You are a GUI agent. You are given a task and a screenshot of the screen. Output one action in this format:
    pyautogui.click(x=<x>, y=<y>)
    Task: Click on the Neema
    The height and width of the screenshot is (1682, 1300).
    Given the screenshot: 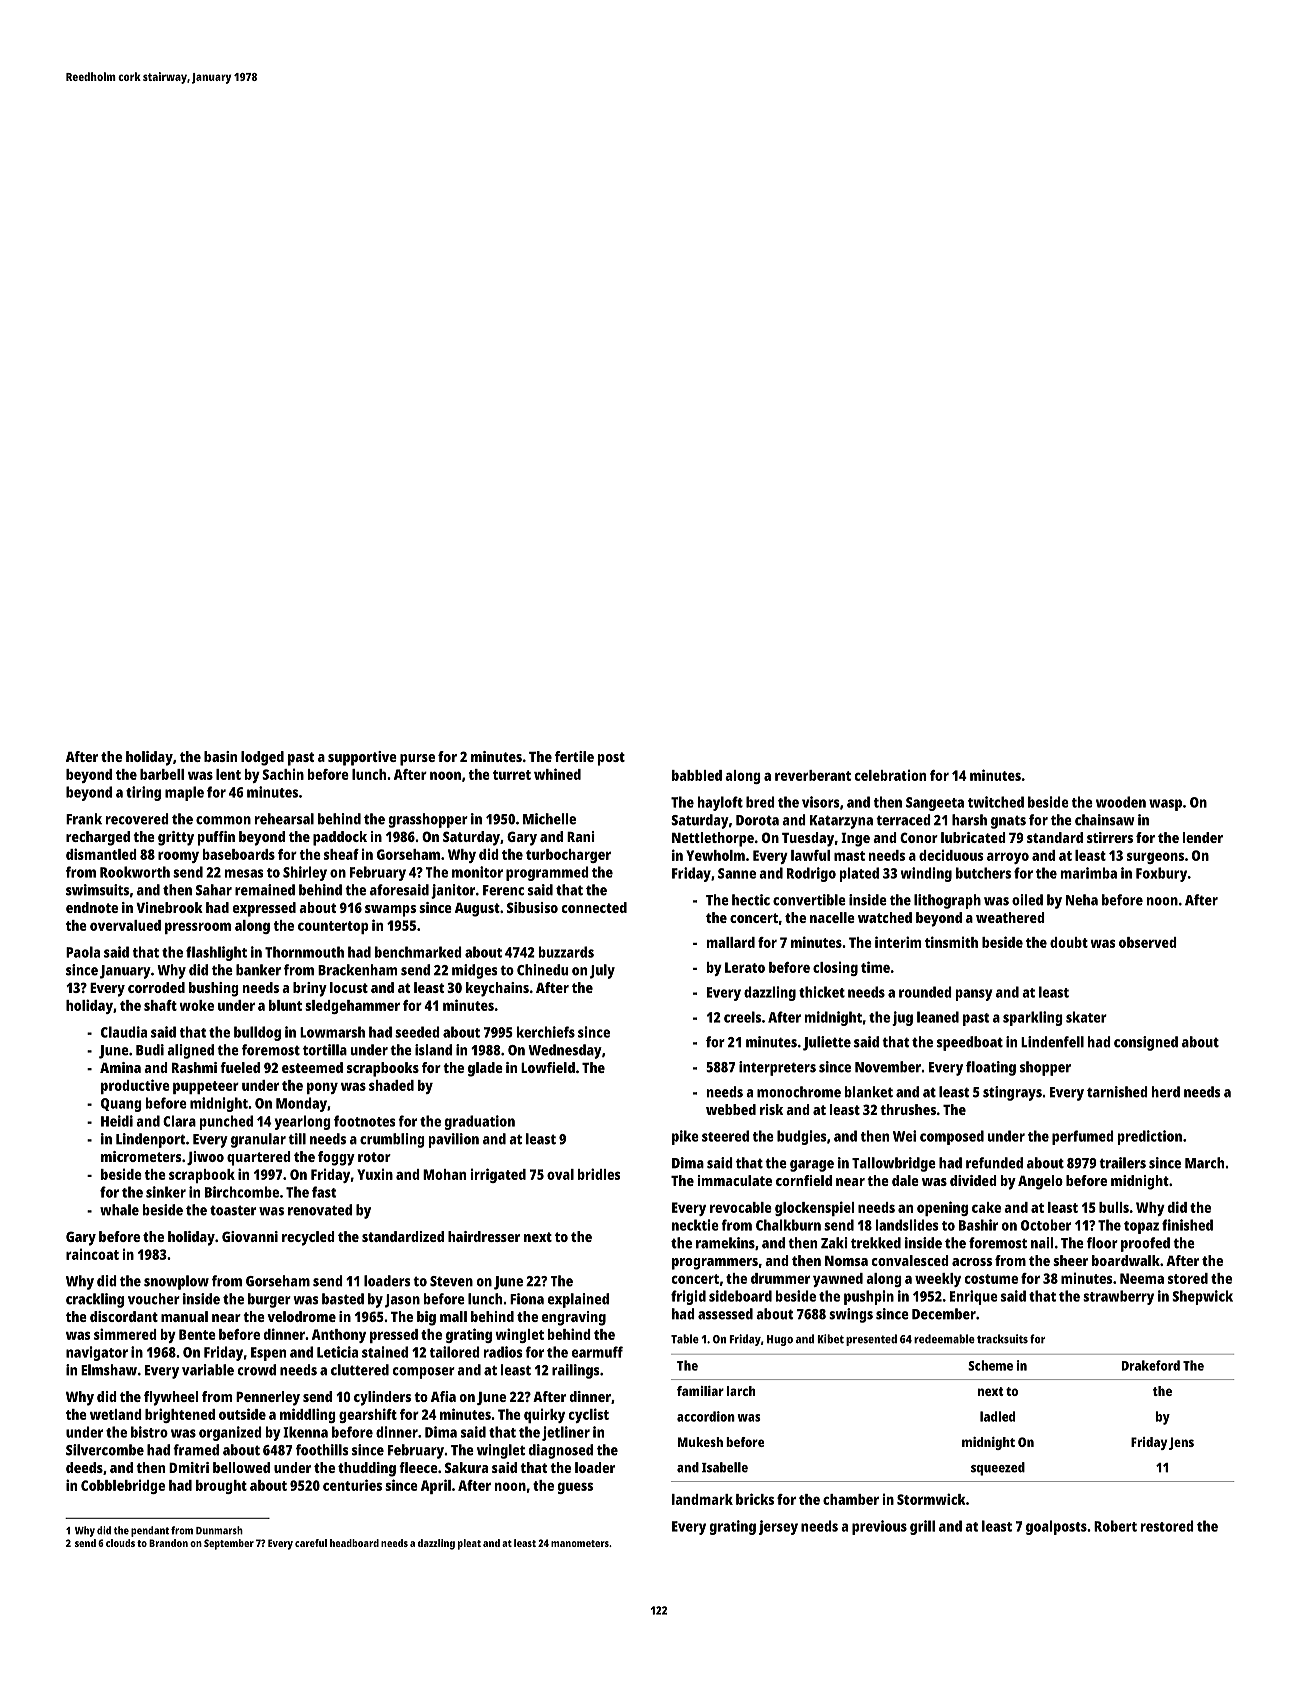 What is the action you would take?
    pyautogui.click(x=1142, y=1278)
